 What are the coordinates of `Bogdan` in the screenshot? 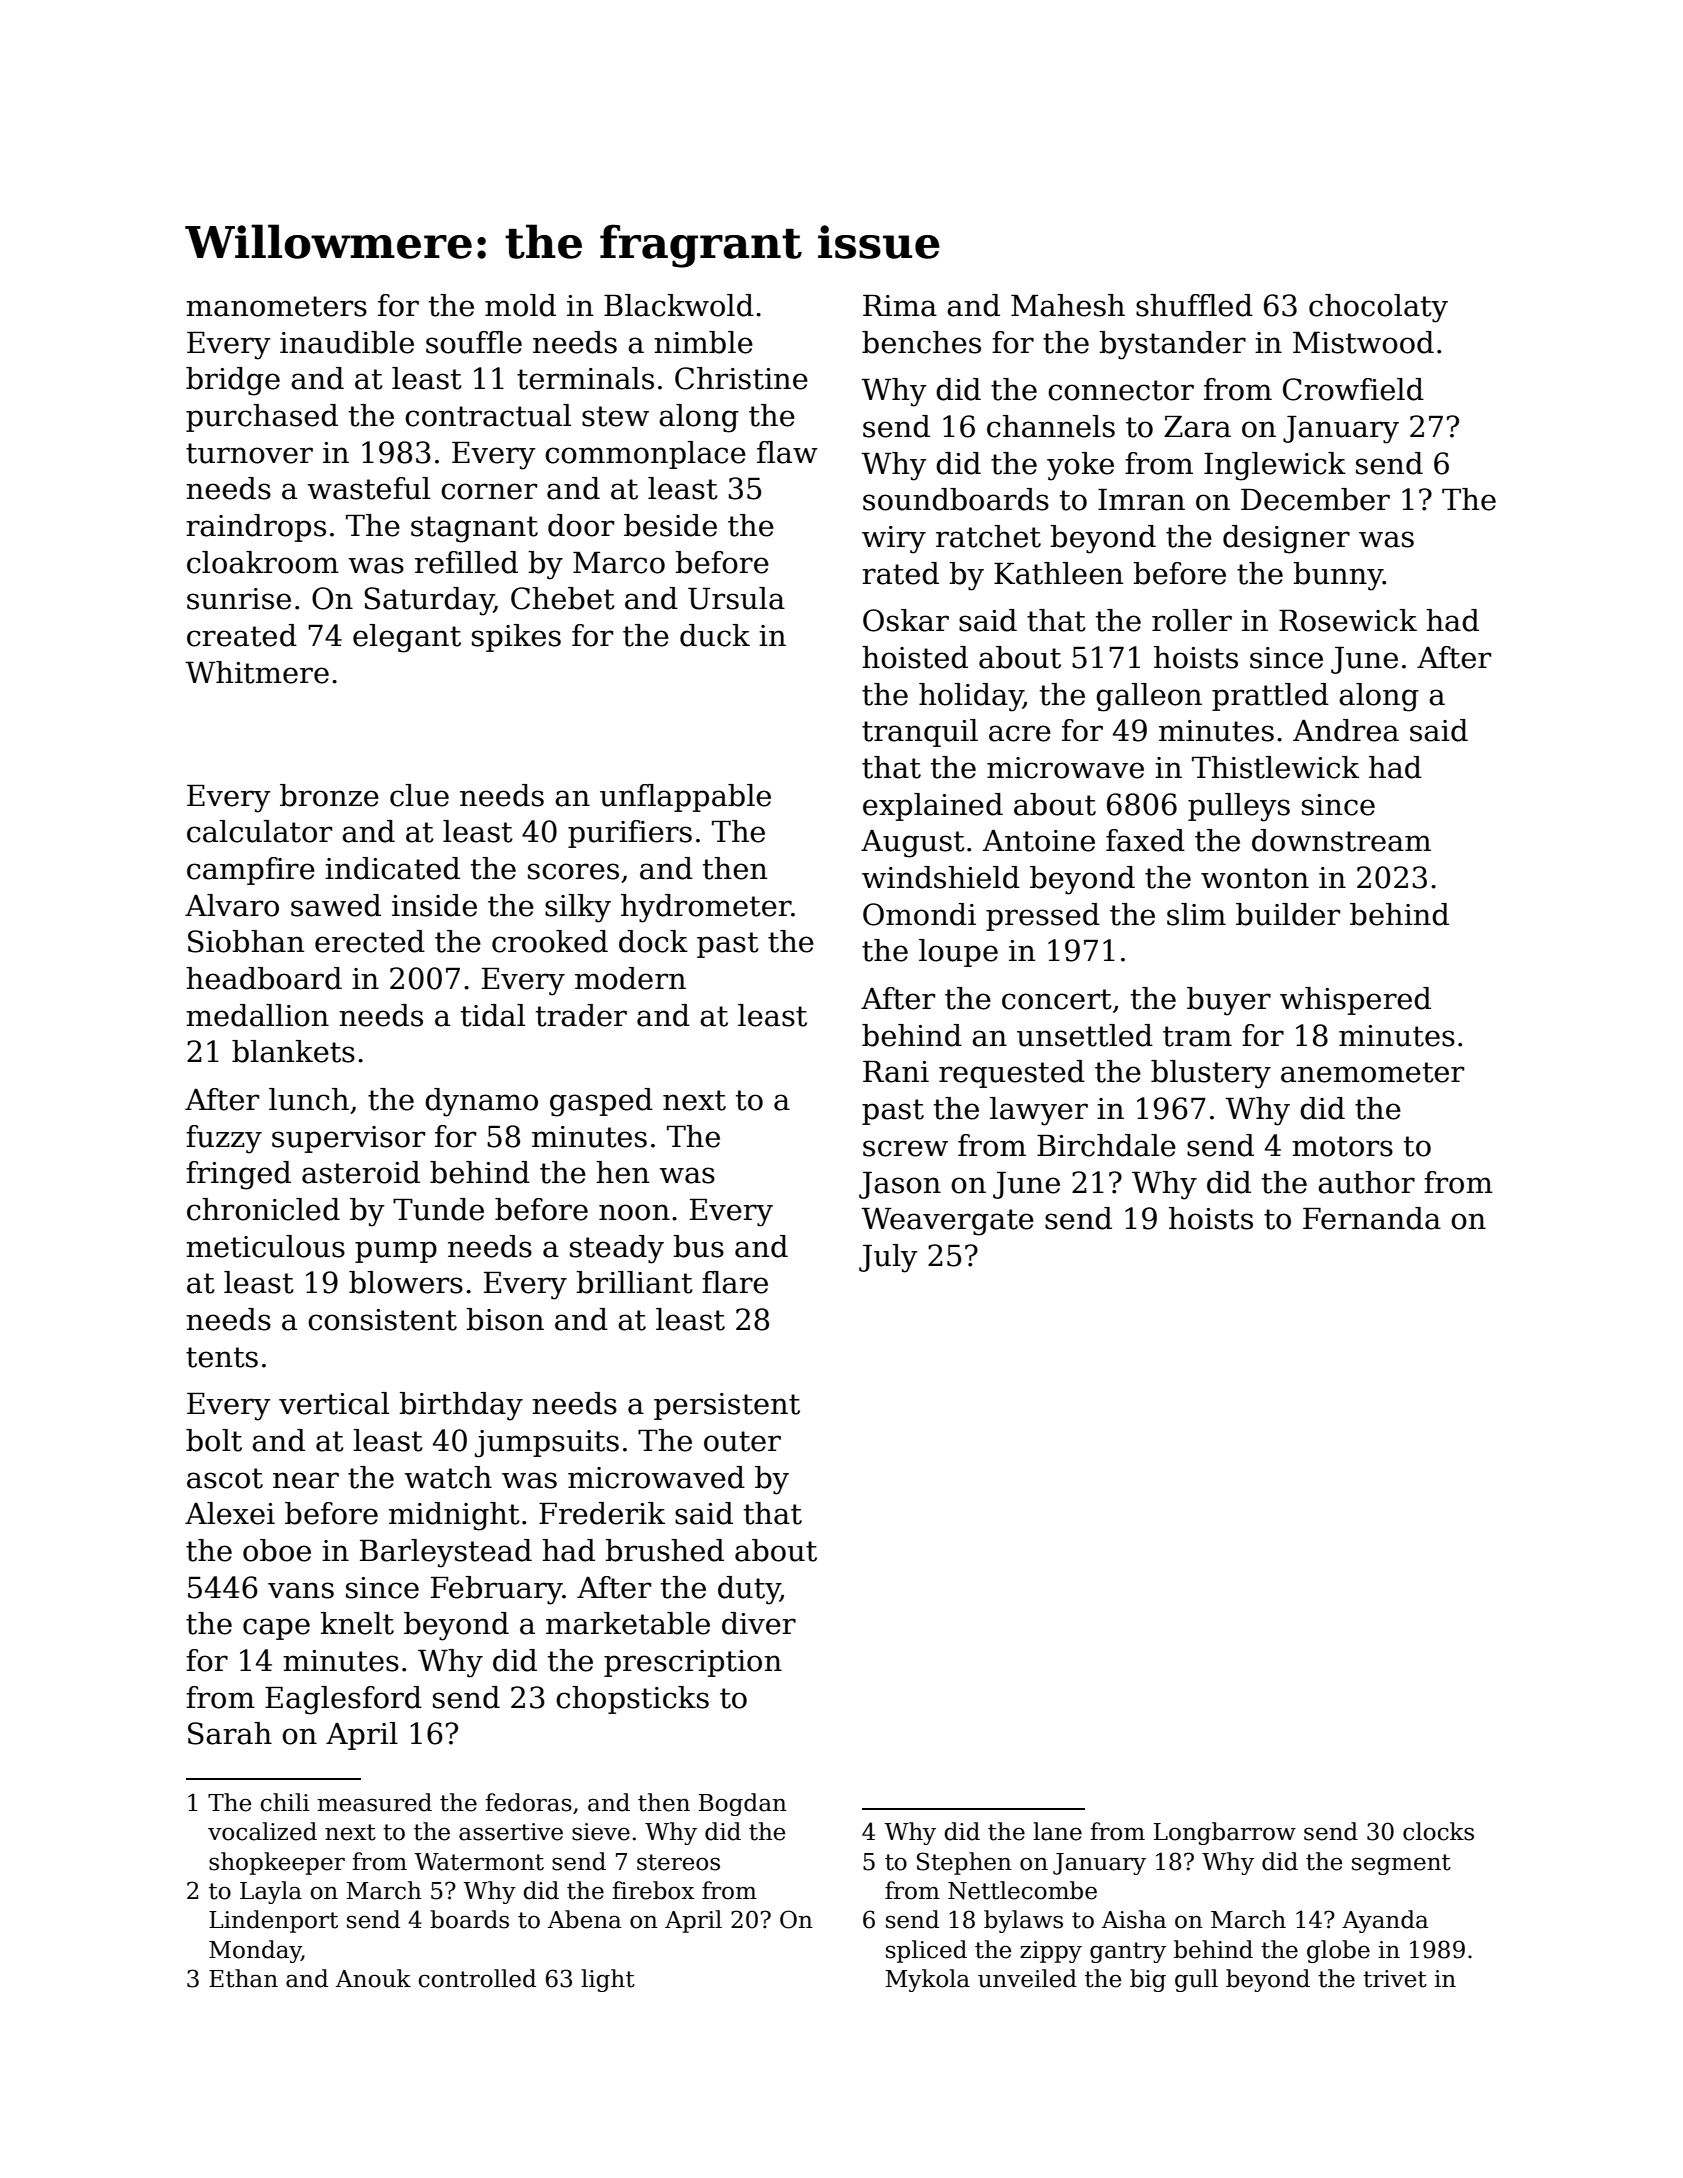 It's located at (743, 1804).
